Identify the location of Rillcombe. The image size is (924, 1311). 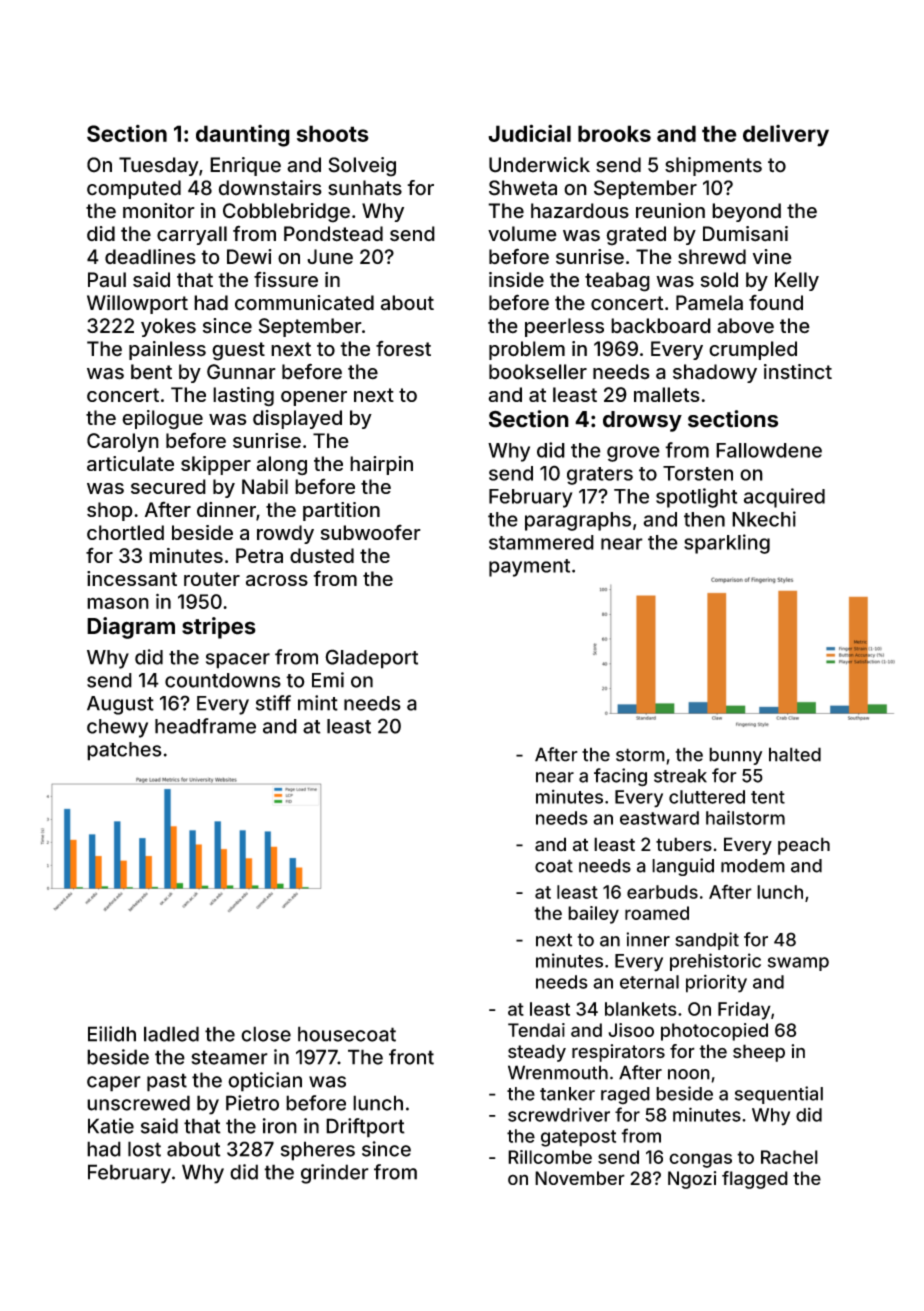
(550, 1157).
